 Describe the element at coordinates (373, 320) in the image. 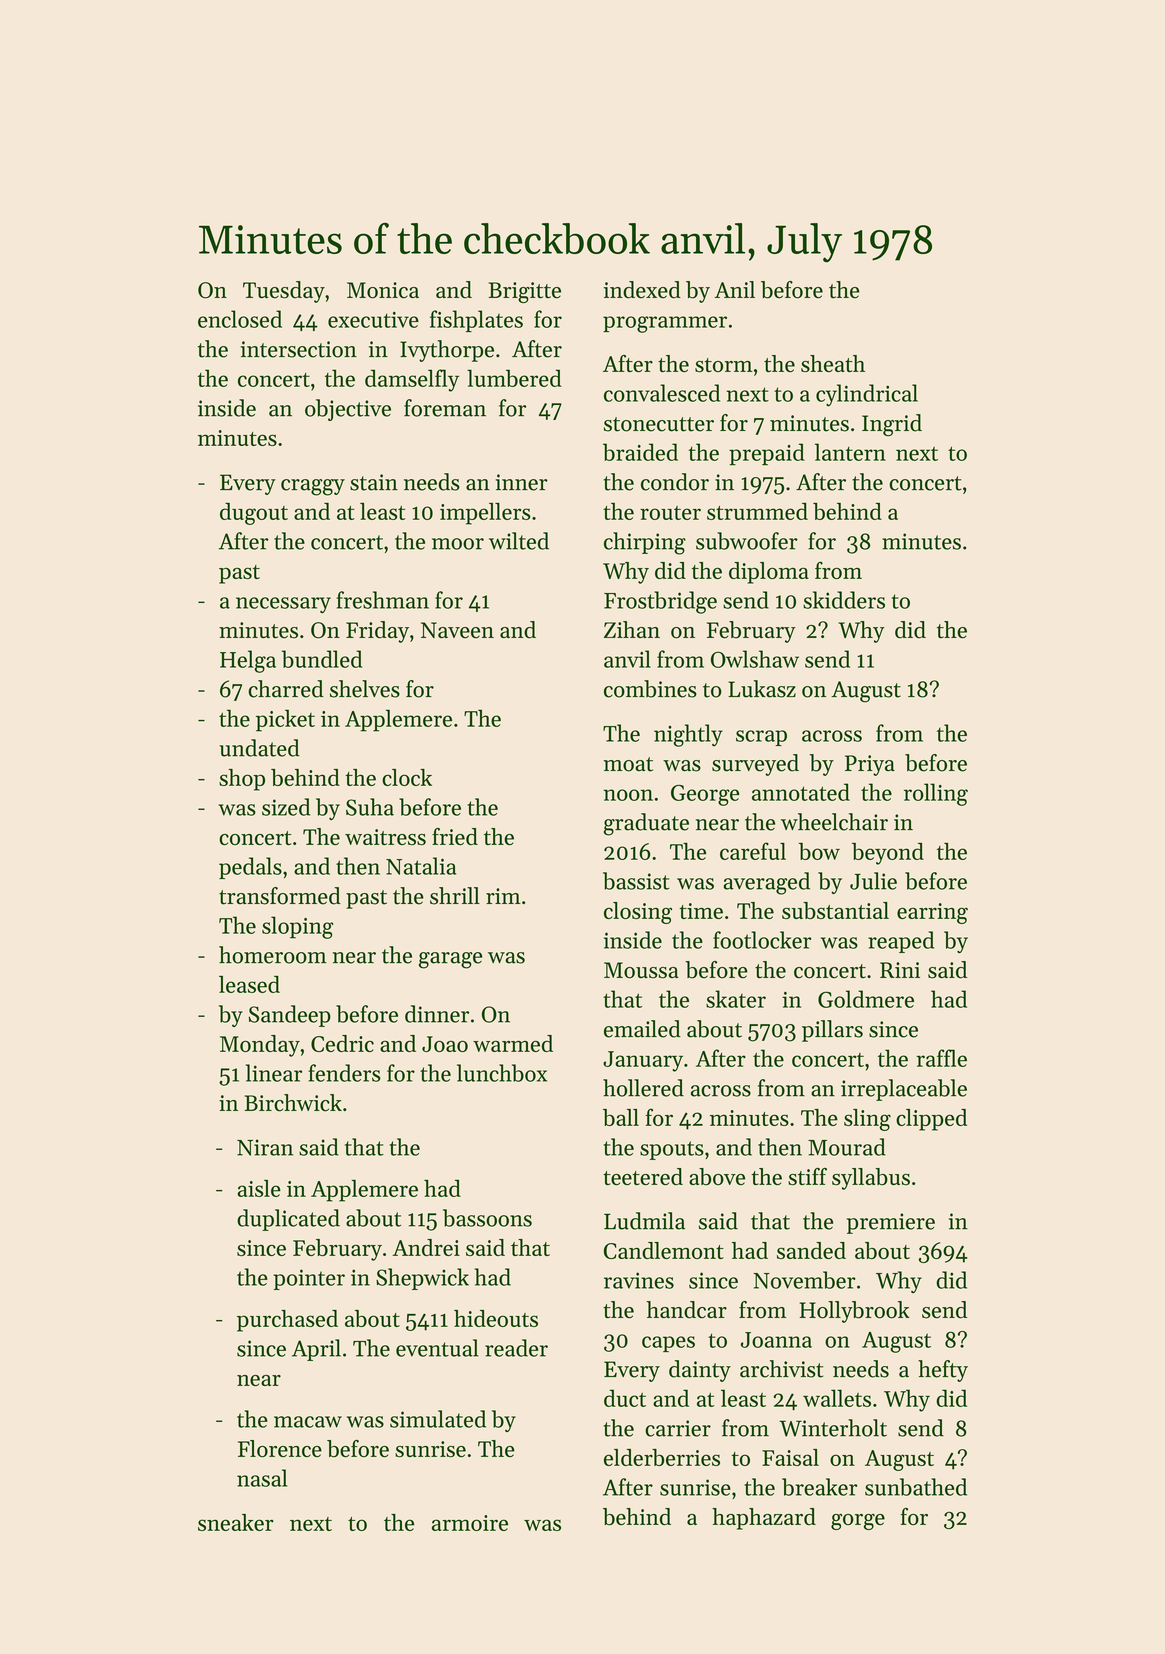

I see `executive` at that location.
